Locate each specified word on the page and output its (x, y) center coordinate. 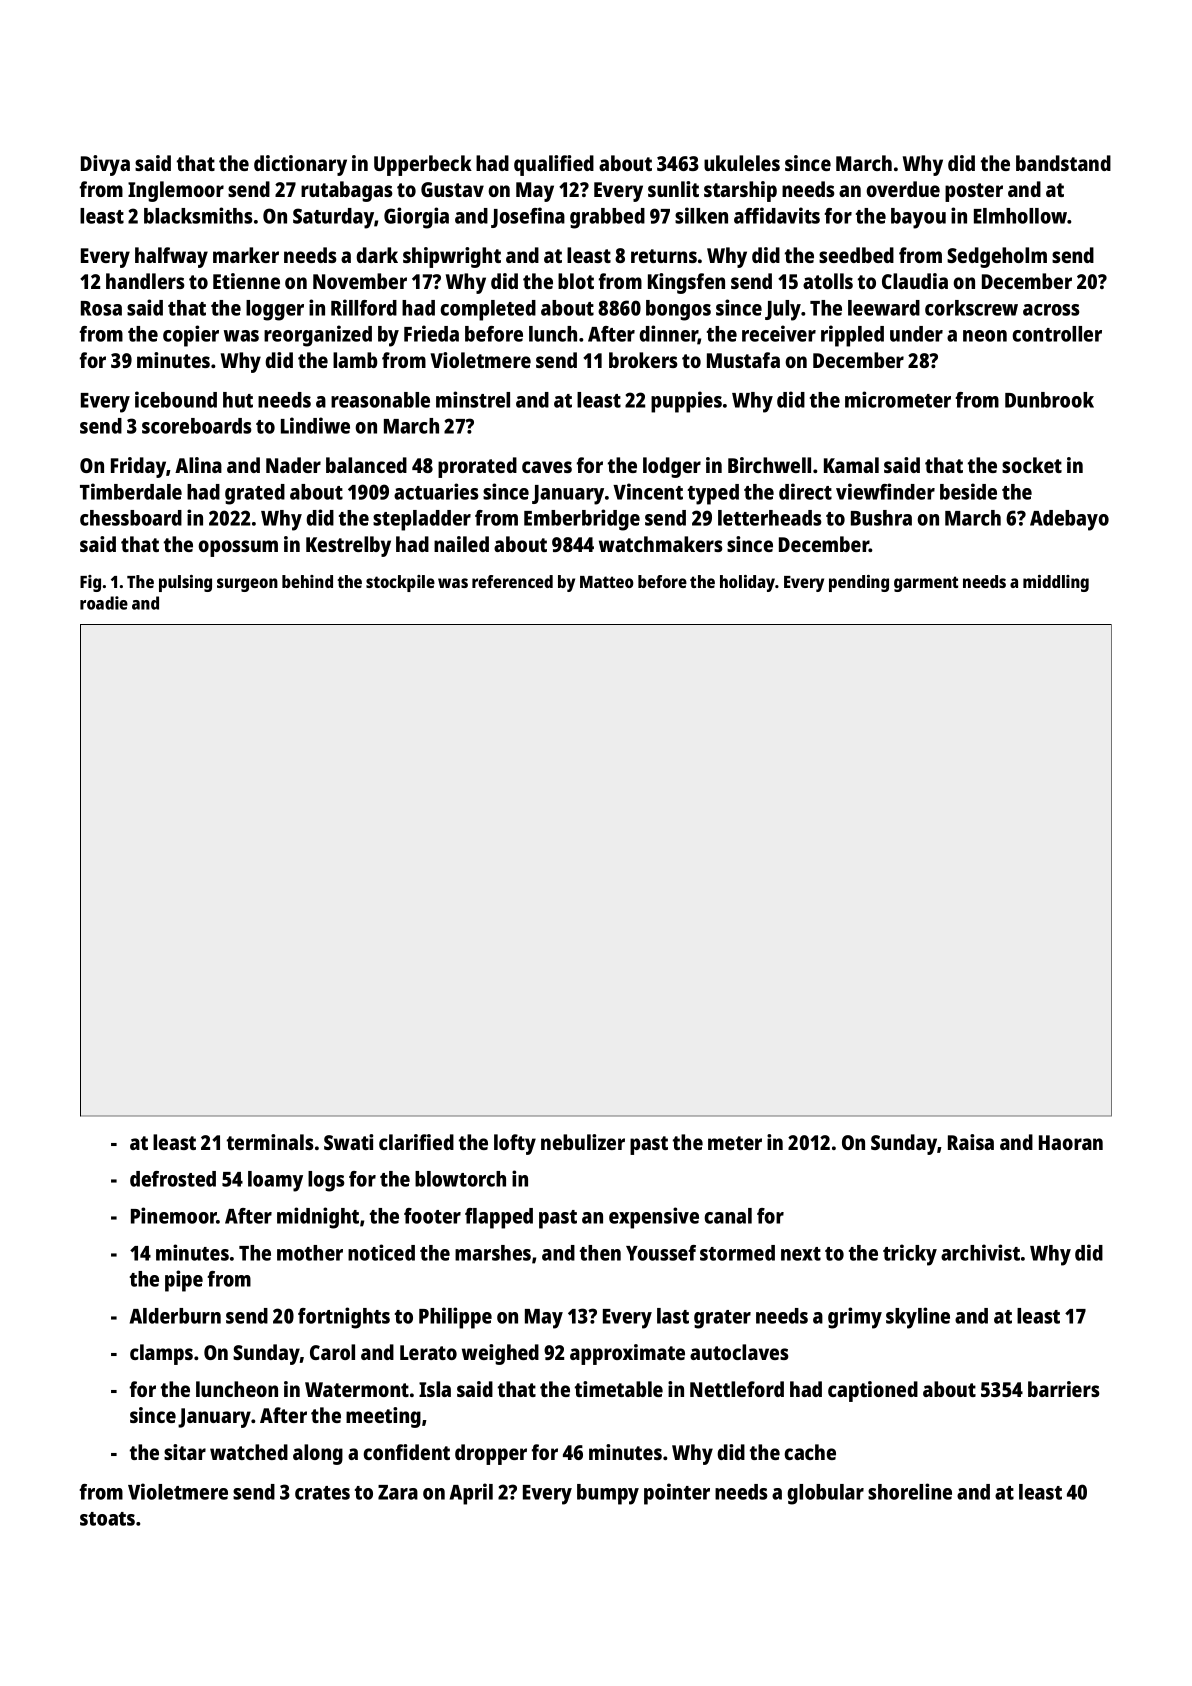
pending (859, 583)
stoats (107, 1519)
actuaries (436, 491)
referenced (512, 581)
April (471, 1494)
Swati (348, 1142)
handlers (145, 281)
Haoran (1071, 1142)
